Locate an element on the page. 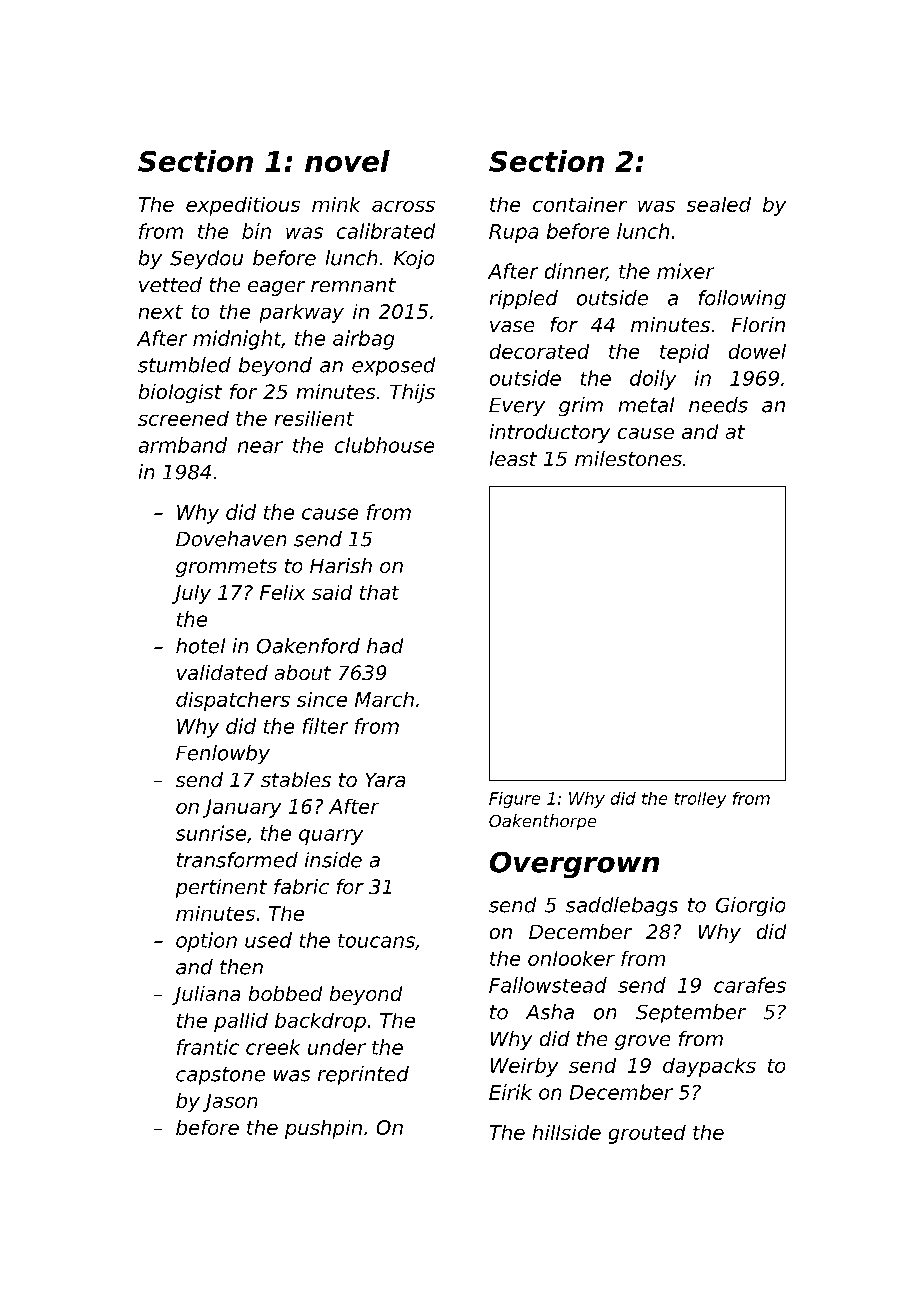 This image has height=1311, width=924. novel is located at coordinates (347, 161).
